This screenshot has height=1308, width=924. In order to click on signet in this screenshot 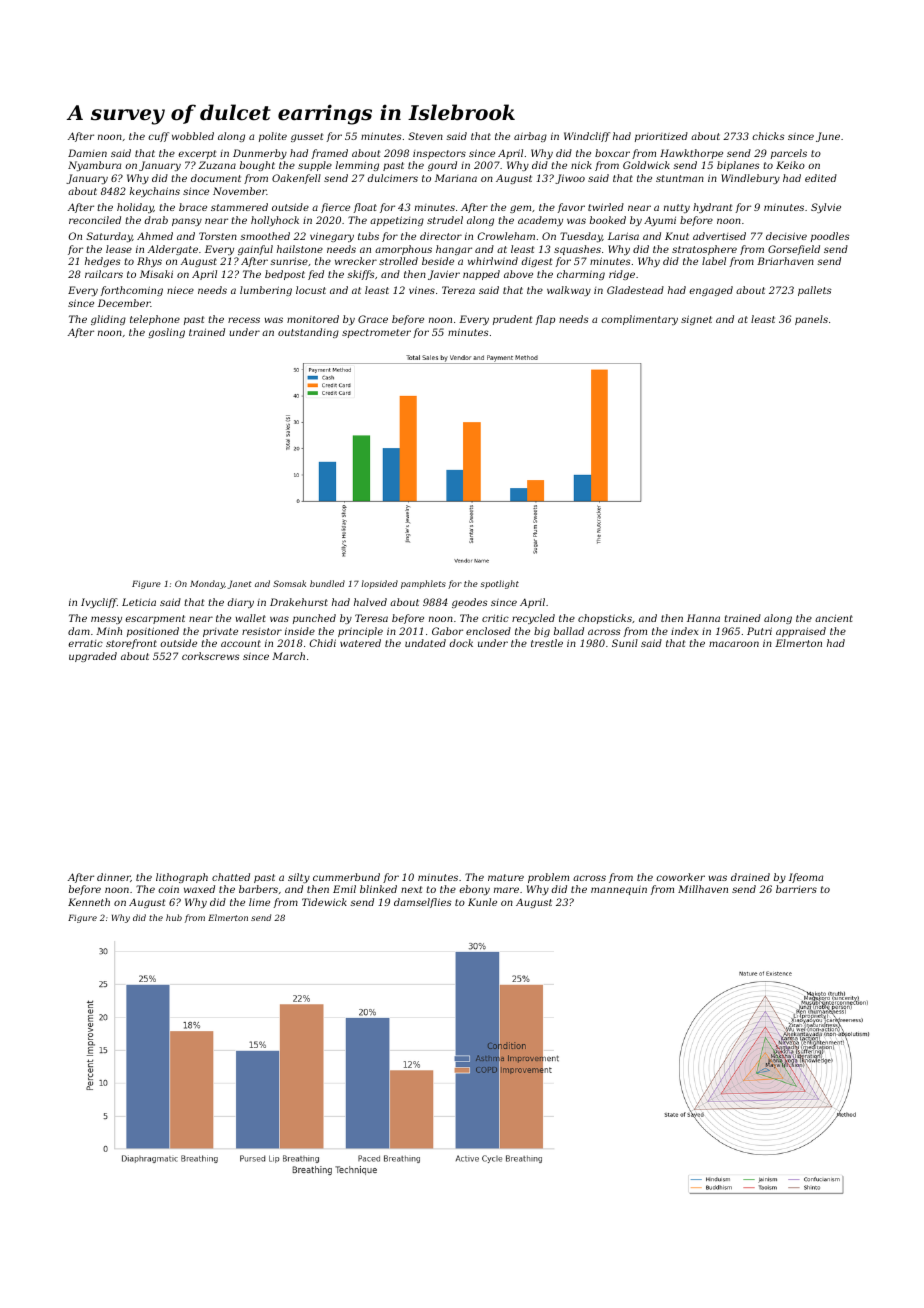, I will do `click(696, 320)`.
